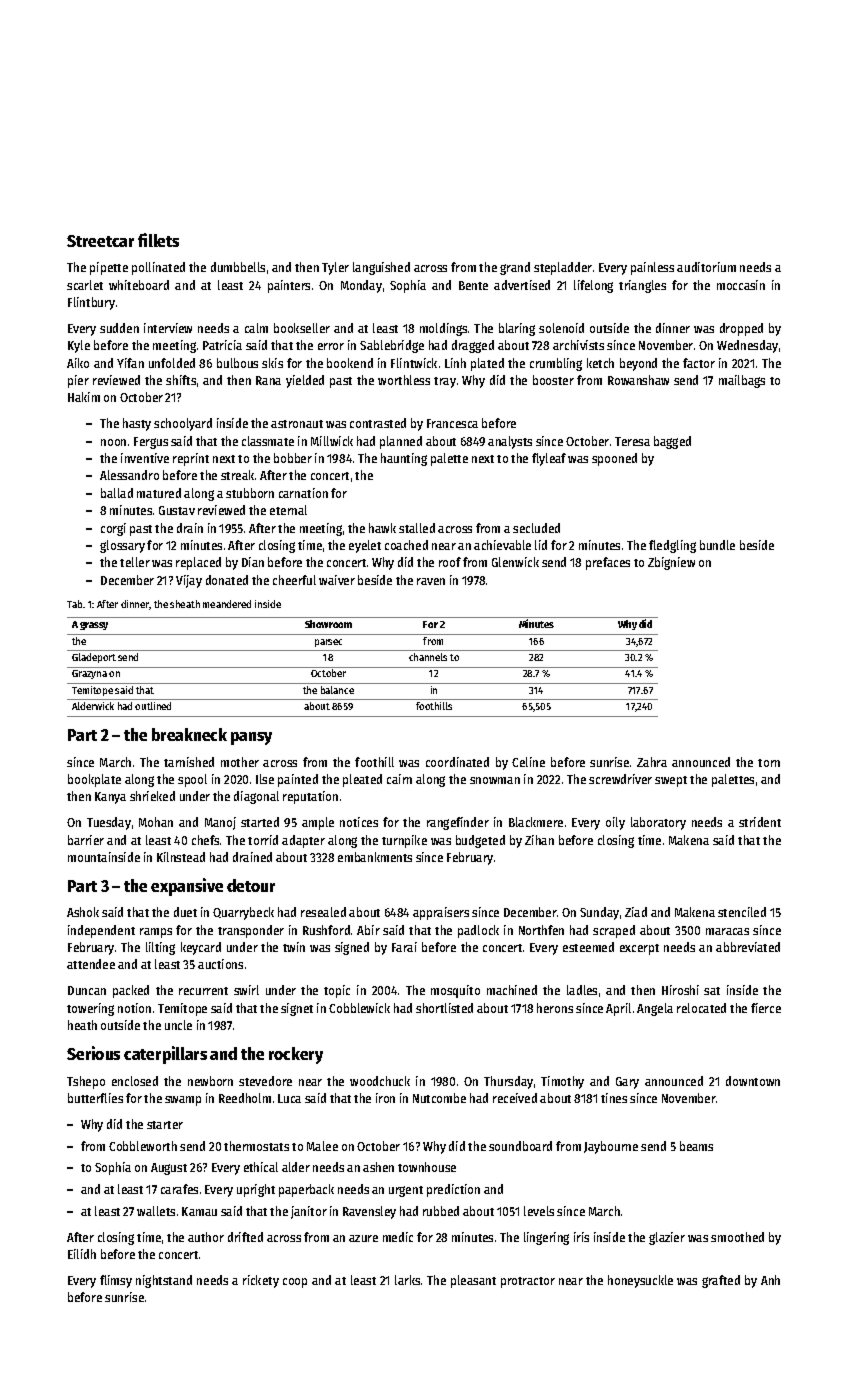 This page has width=849, height=1400. Describe the element at coordinates (671, 563) in the page. I see `Zbigniew` at that location.
